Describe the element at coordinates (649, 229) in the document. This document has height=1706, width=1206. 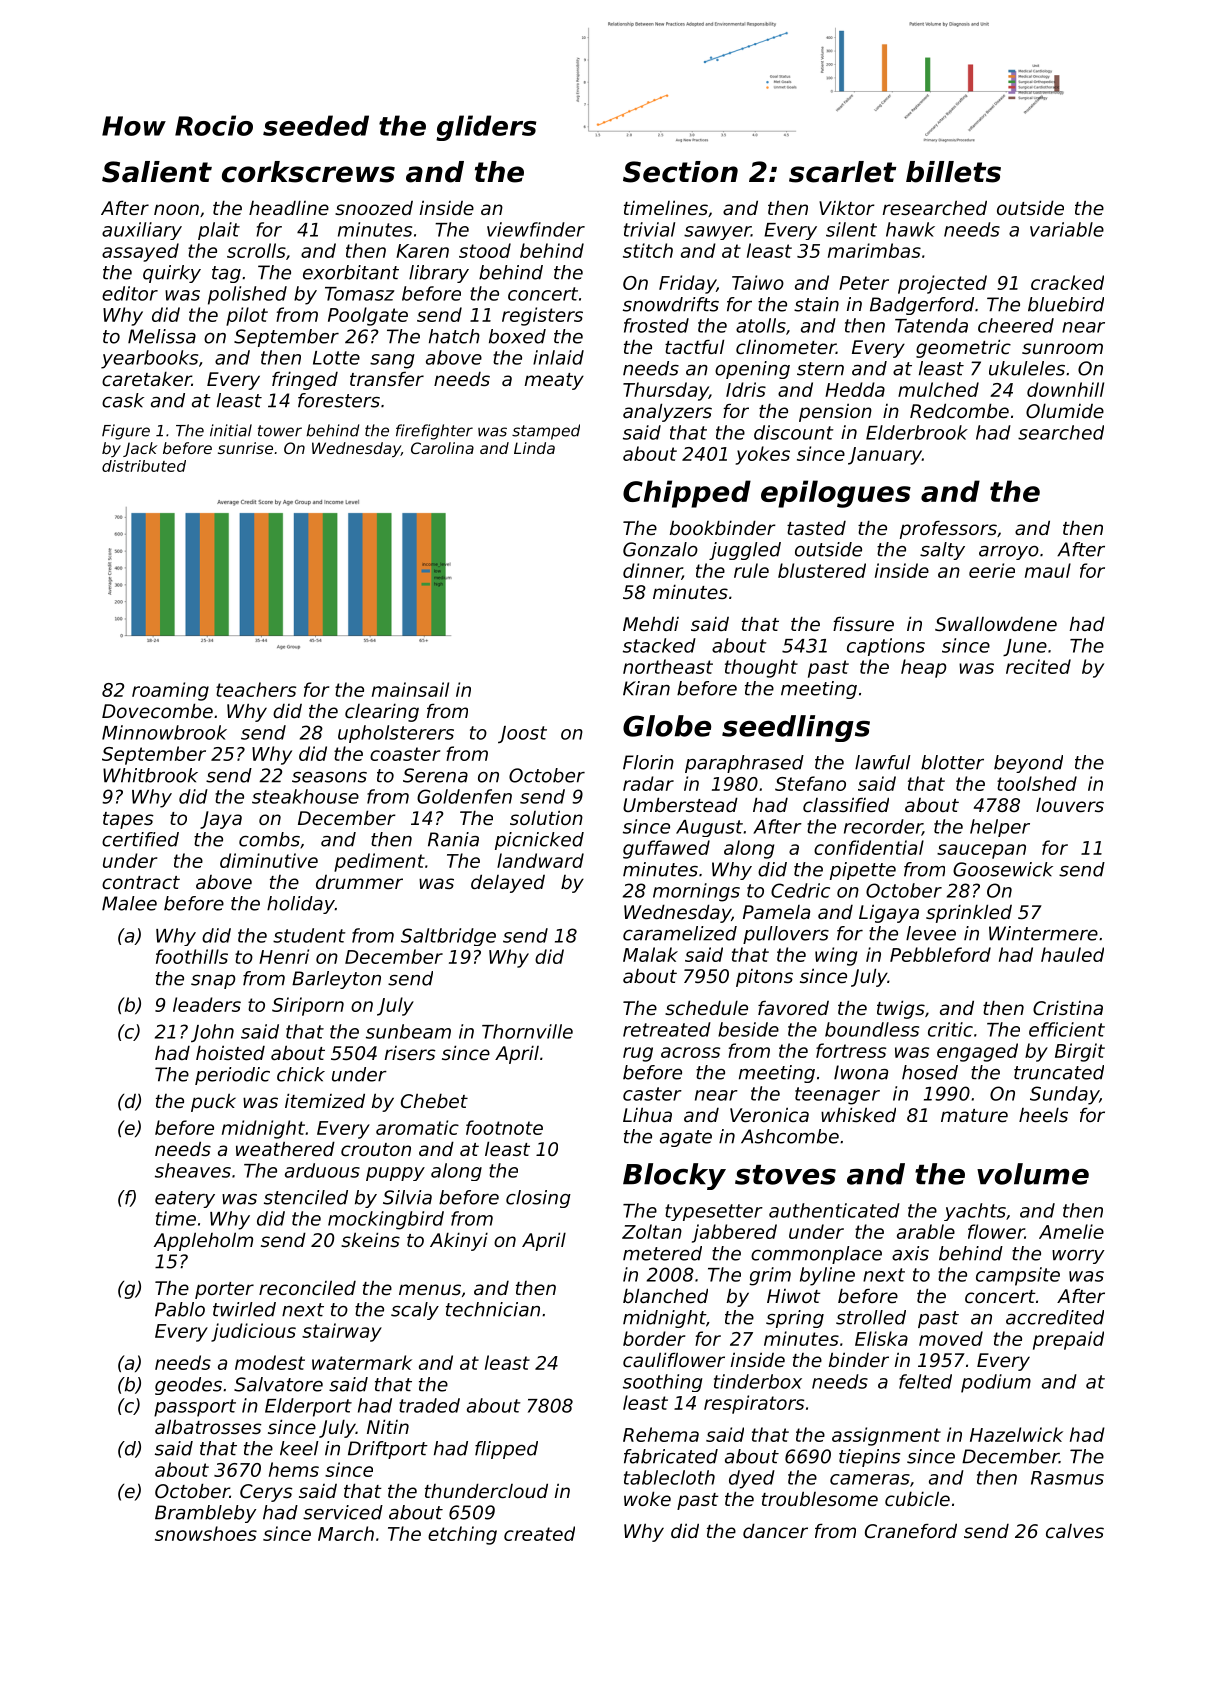
I see `trivial` at that location.
